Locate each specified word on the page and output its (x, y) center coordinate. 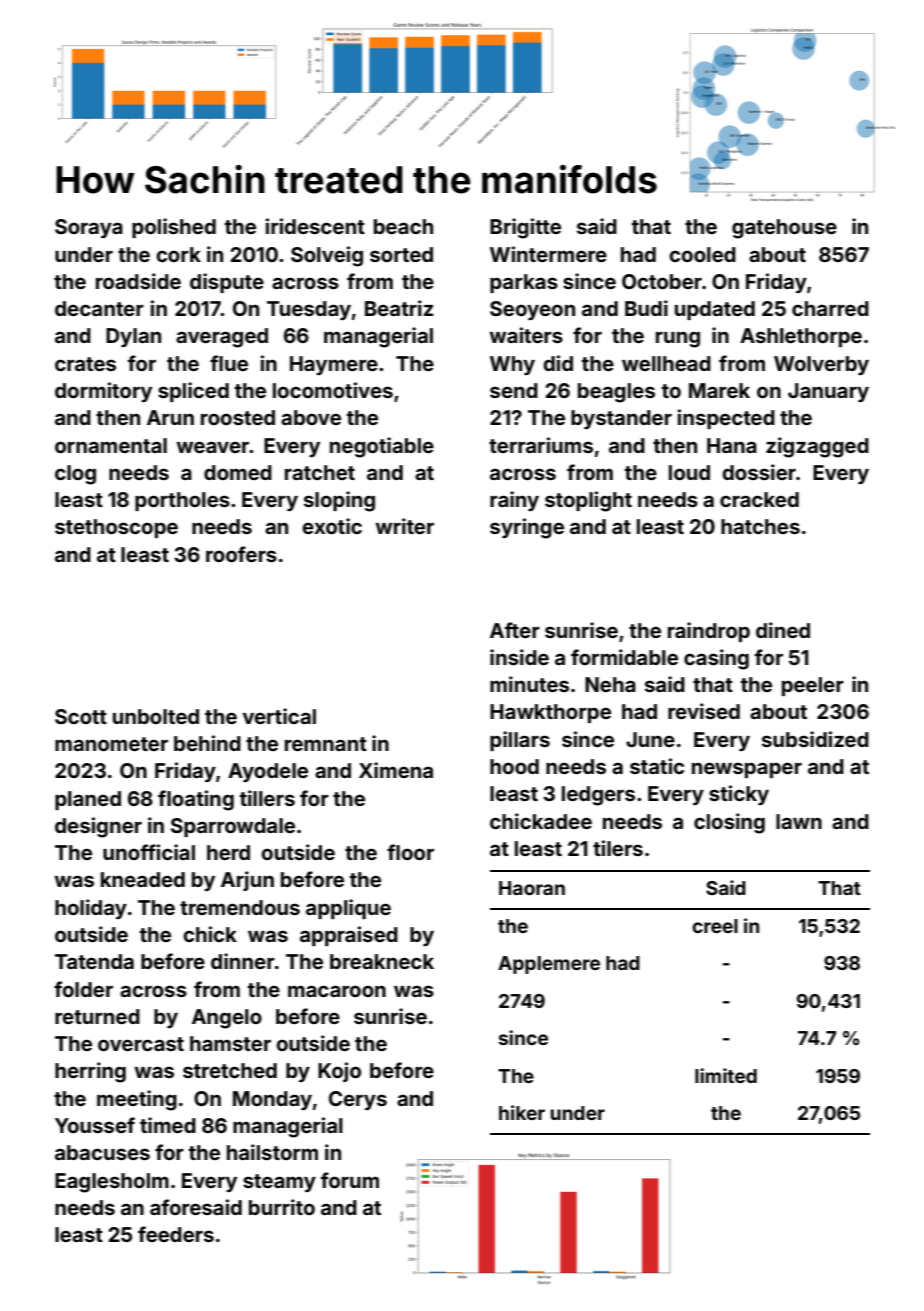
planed (88, 800)
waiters (526, 335)
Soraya (89, 228)
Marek (719, 390)
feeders (176, 1234)
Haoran (532, 888)
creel (715, 926)
